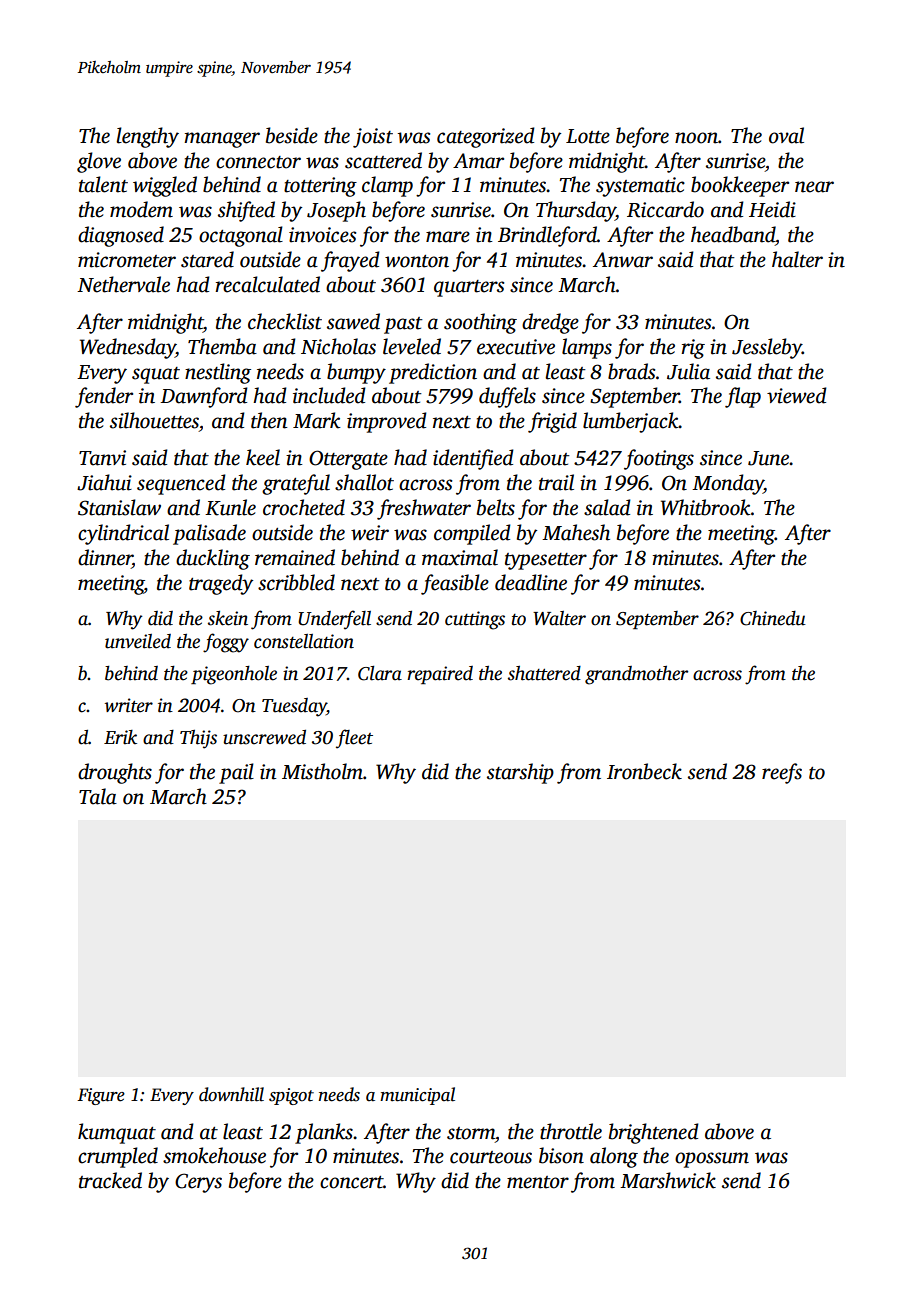 The image size is (924, 1314). Describe the element at coordinates (110, 1180) in the screenshot. I see `tracked` at that location.
